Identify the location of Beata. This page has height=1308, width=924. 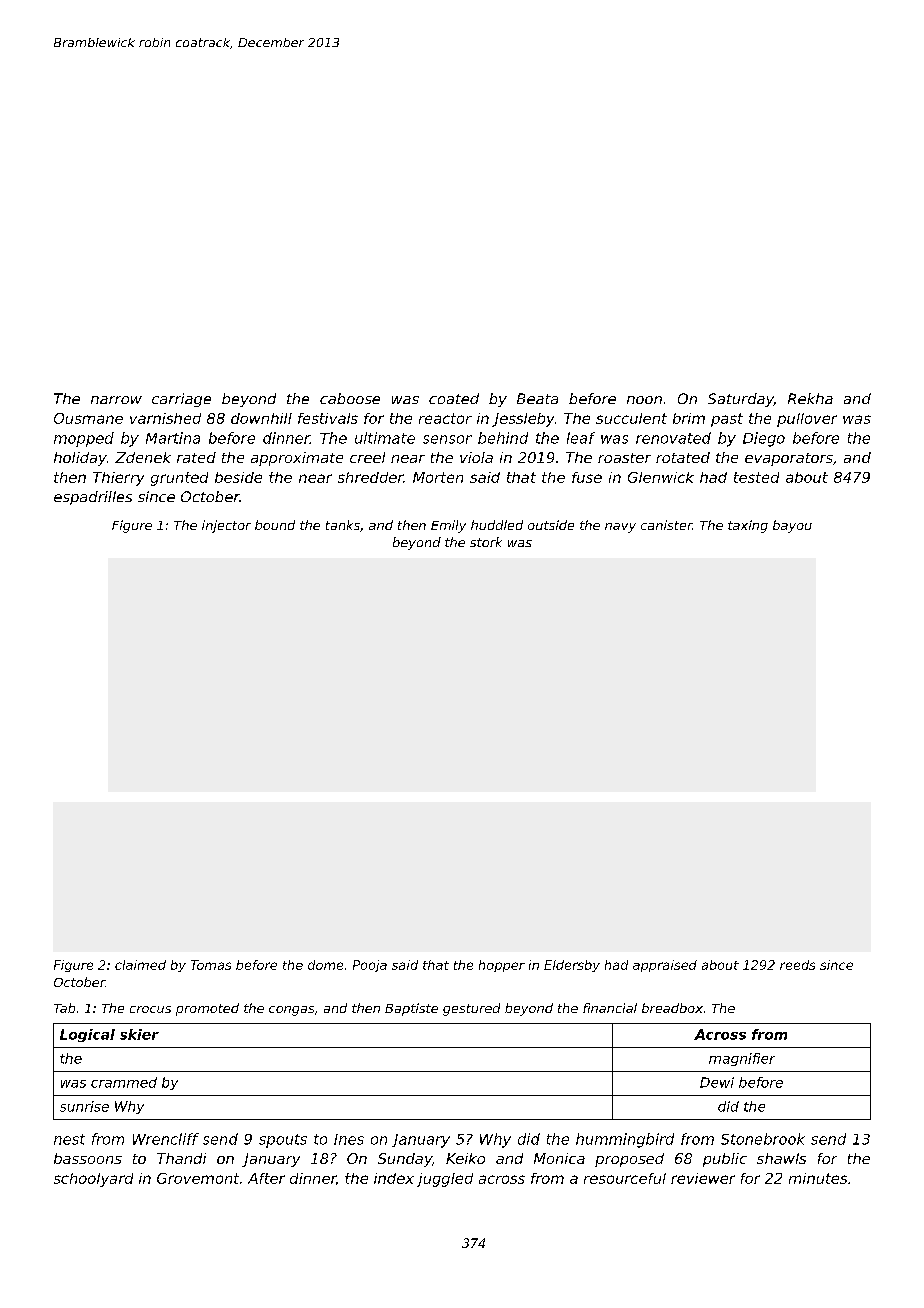
(537, 398).
